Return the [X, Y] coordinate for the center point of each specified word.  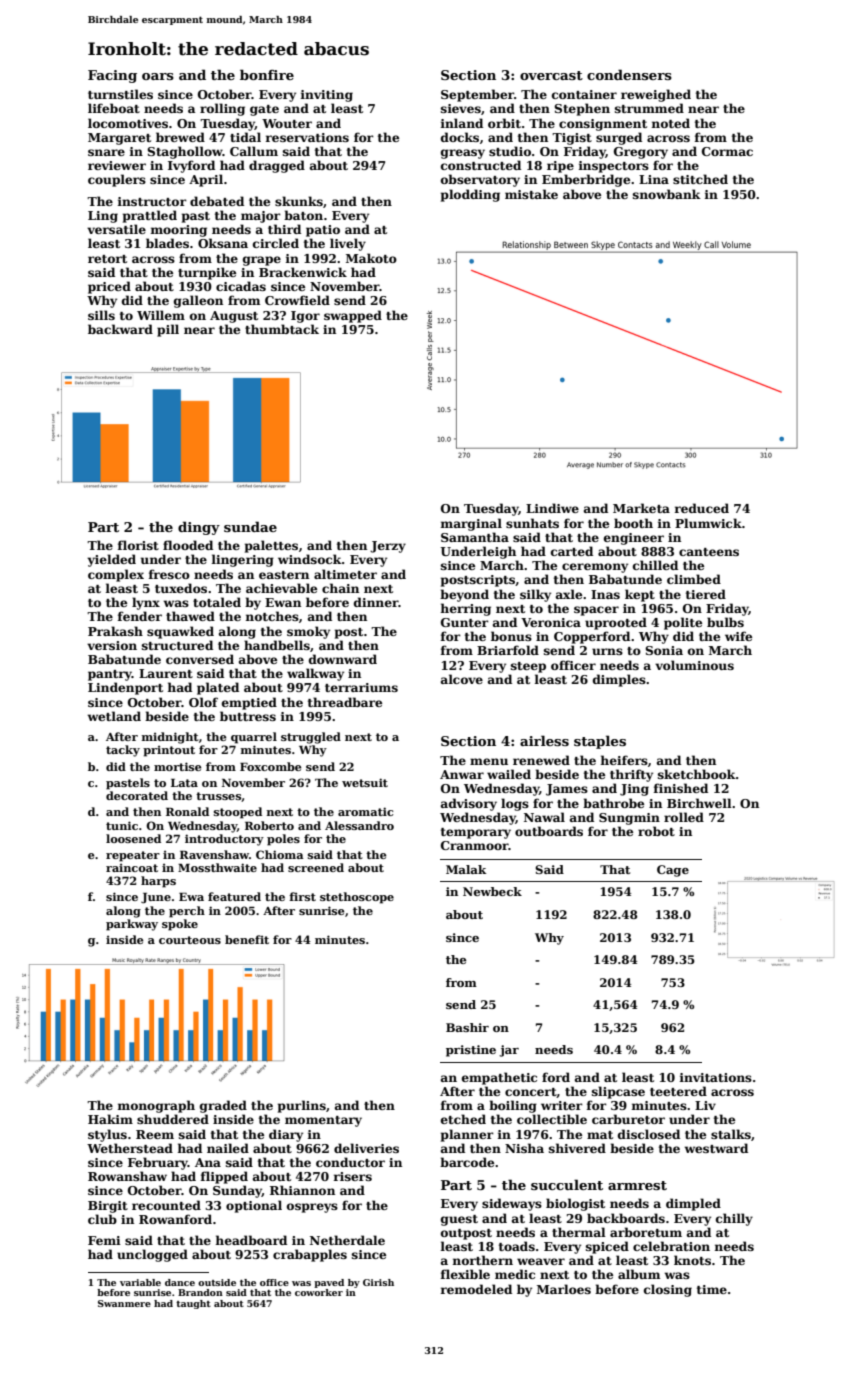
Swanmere [124, 1303]
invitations [716, 1077]
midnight [170, 738]
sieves [461, 108]
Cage [673, 871]
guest [459, 1220]
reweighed [656, 95]
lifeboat [114, 108]
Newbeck [492, 891]
